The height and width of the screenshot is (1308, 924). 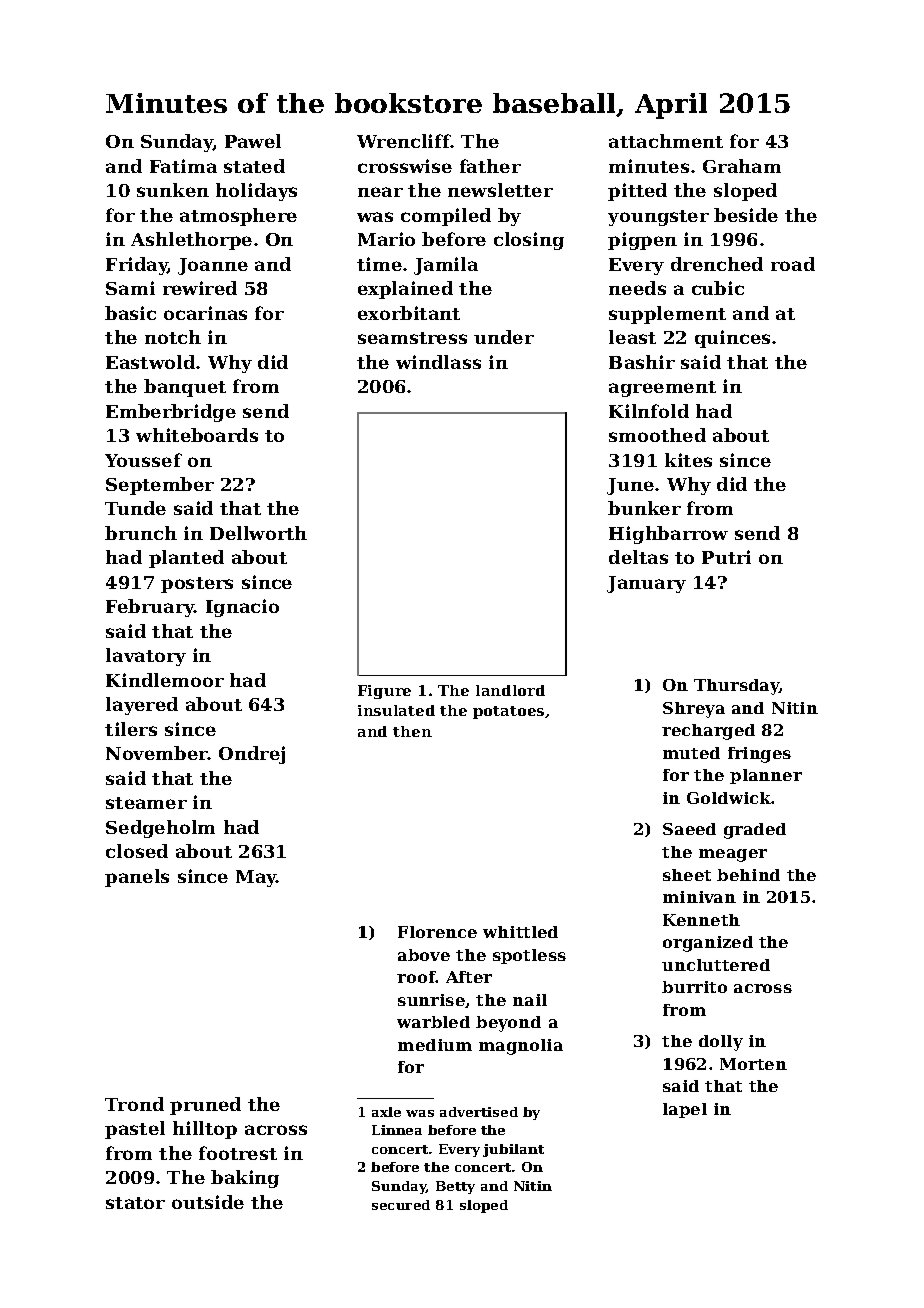 I want to click on windlass, so click(x=438, y=362).
